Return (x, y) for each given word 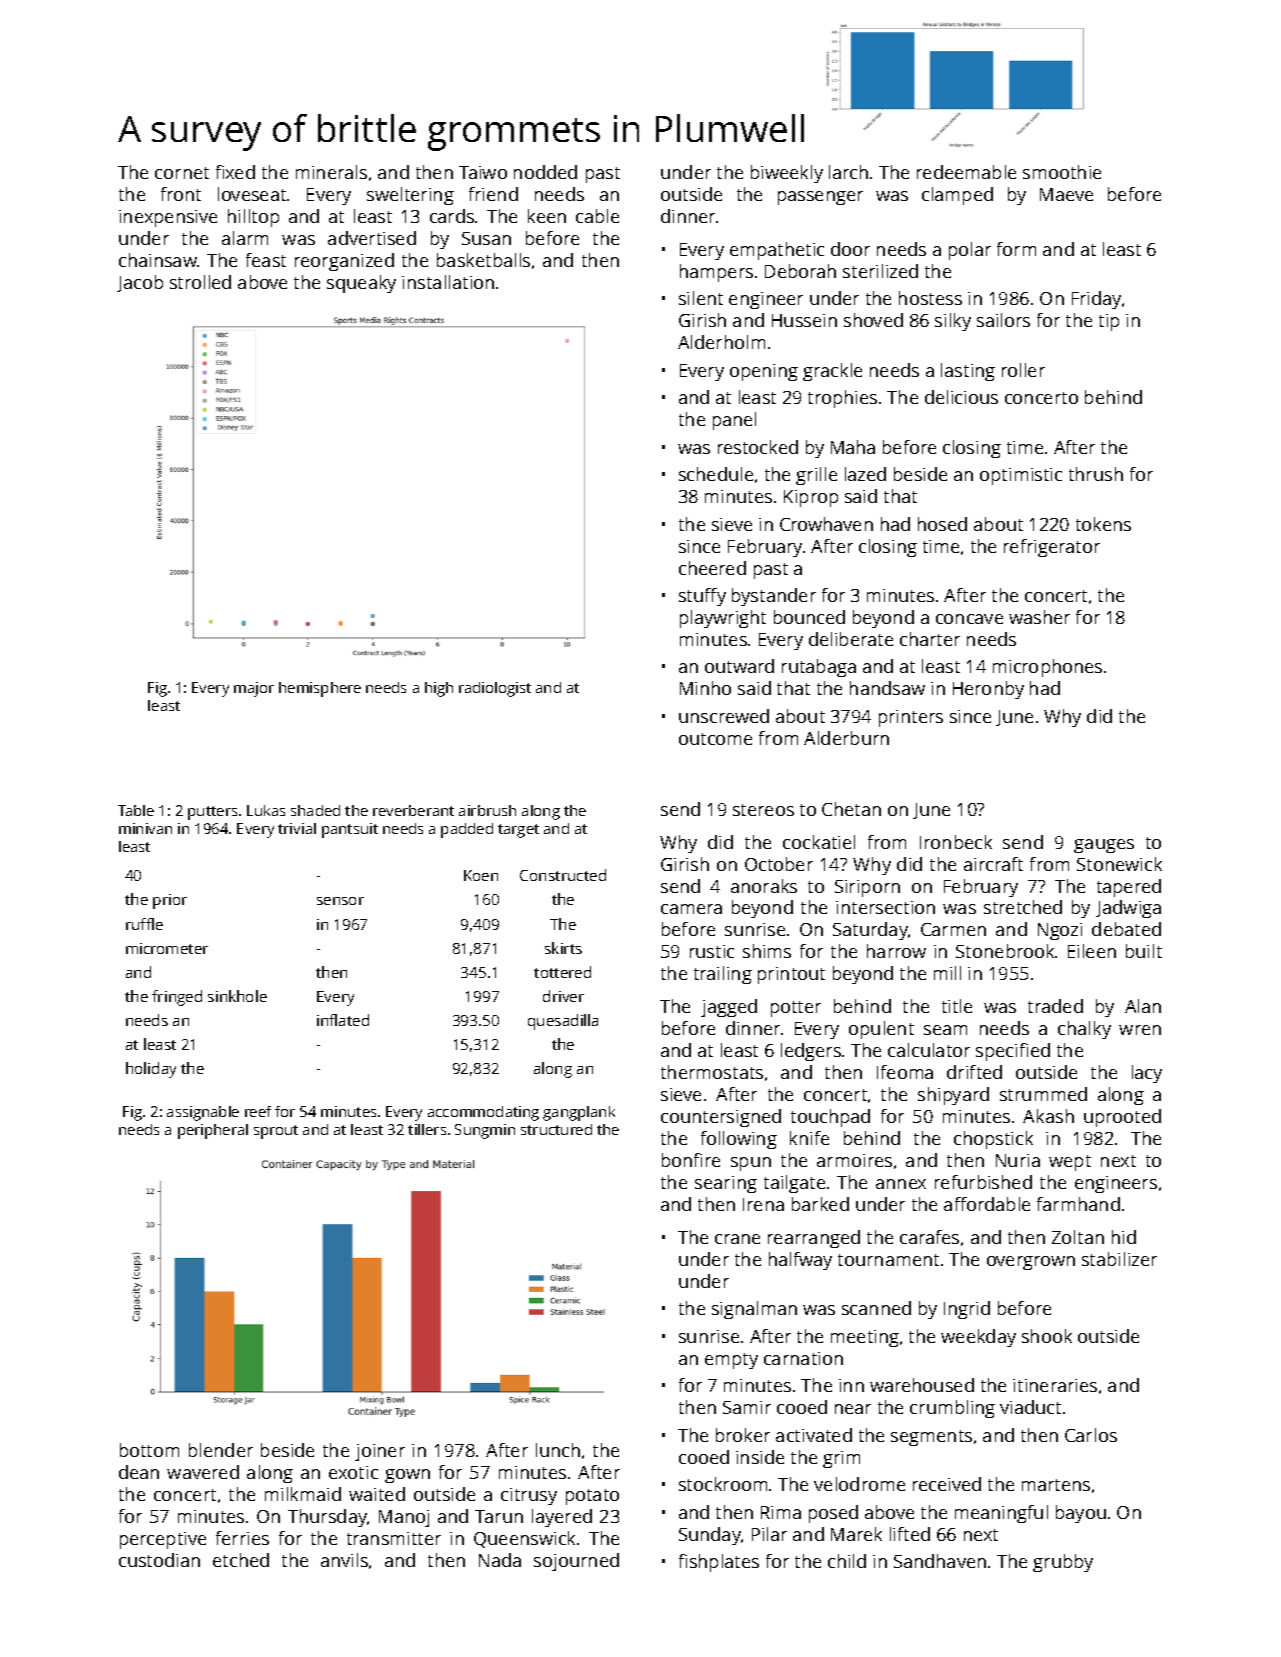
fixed (235, 172)
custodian (159, 1560)
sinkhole (237, 996)
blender (221, 1450)
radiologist (495, 689)
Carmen (953, 929)
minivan (145, 828)
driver (563, 996)
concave (969, 619)
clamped (957, 196)
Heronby (988, 690)
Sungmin (485, 1131)
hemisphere (320, 689)
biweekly (787, 174)
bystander (774, 597)
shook (1047, 1336)
